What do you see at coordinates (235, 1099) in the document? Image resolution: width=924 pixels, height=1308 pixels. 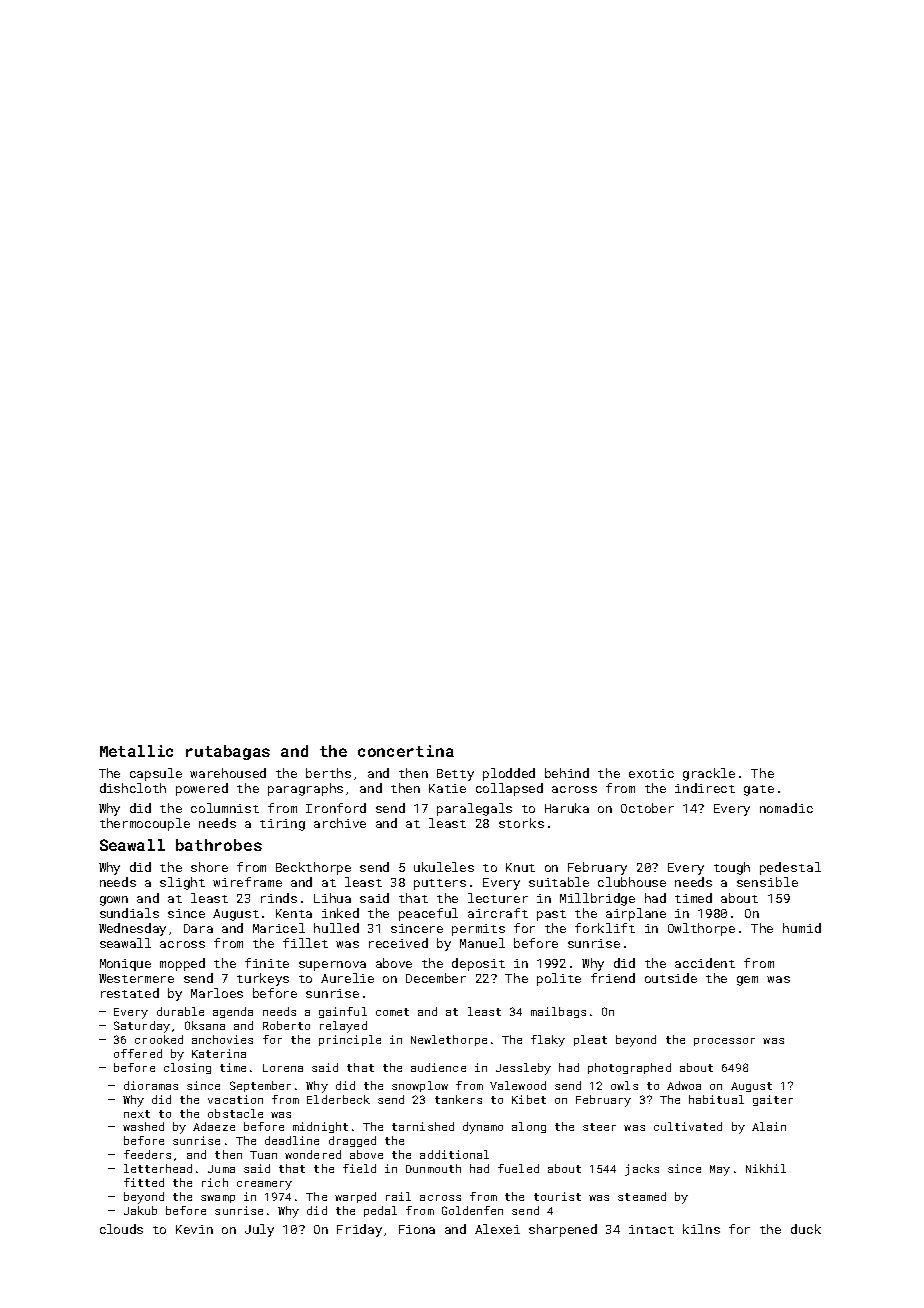 I see `vacation` at bounding box center [235, 1099].
